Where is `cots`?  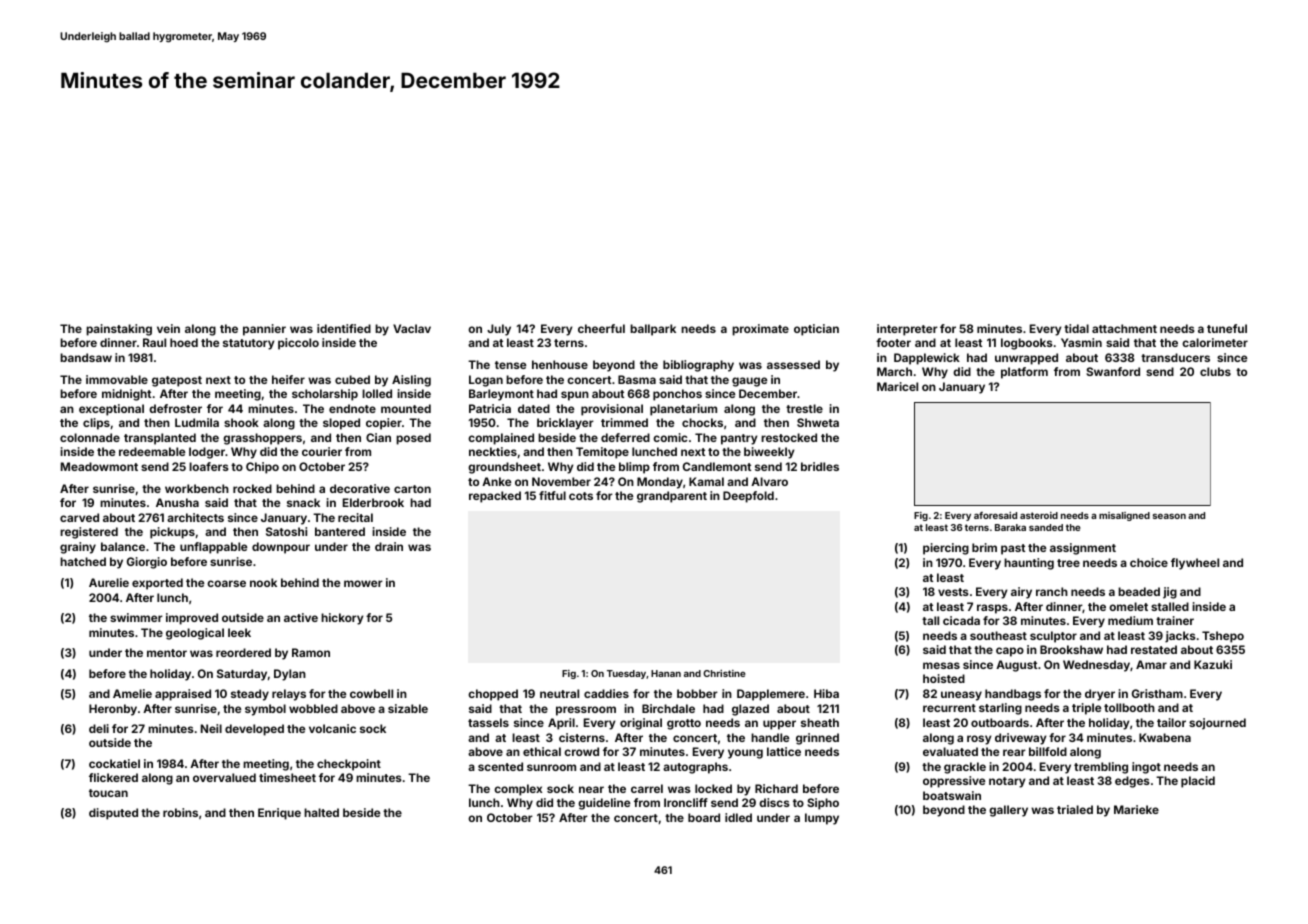 cots is located at coordinates (581, 496).
